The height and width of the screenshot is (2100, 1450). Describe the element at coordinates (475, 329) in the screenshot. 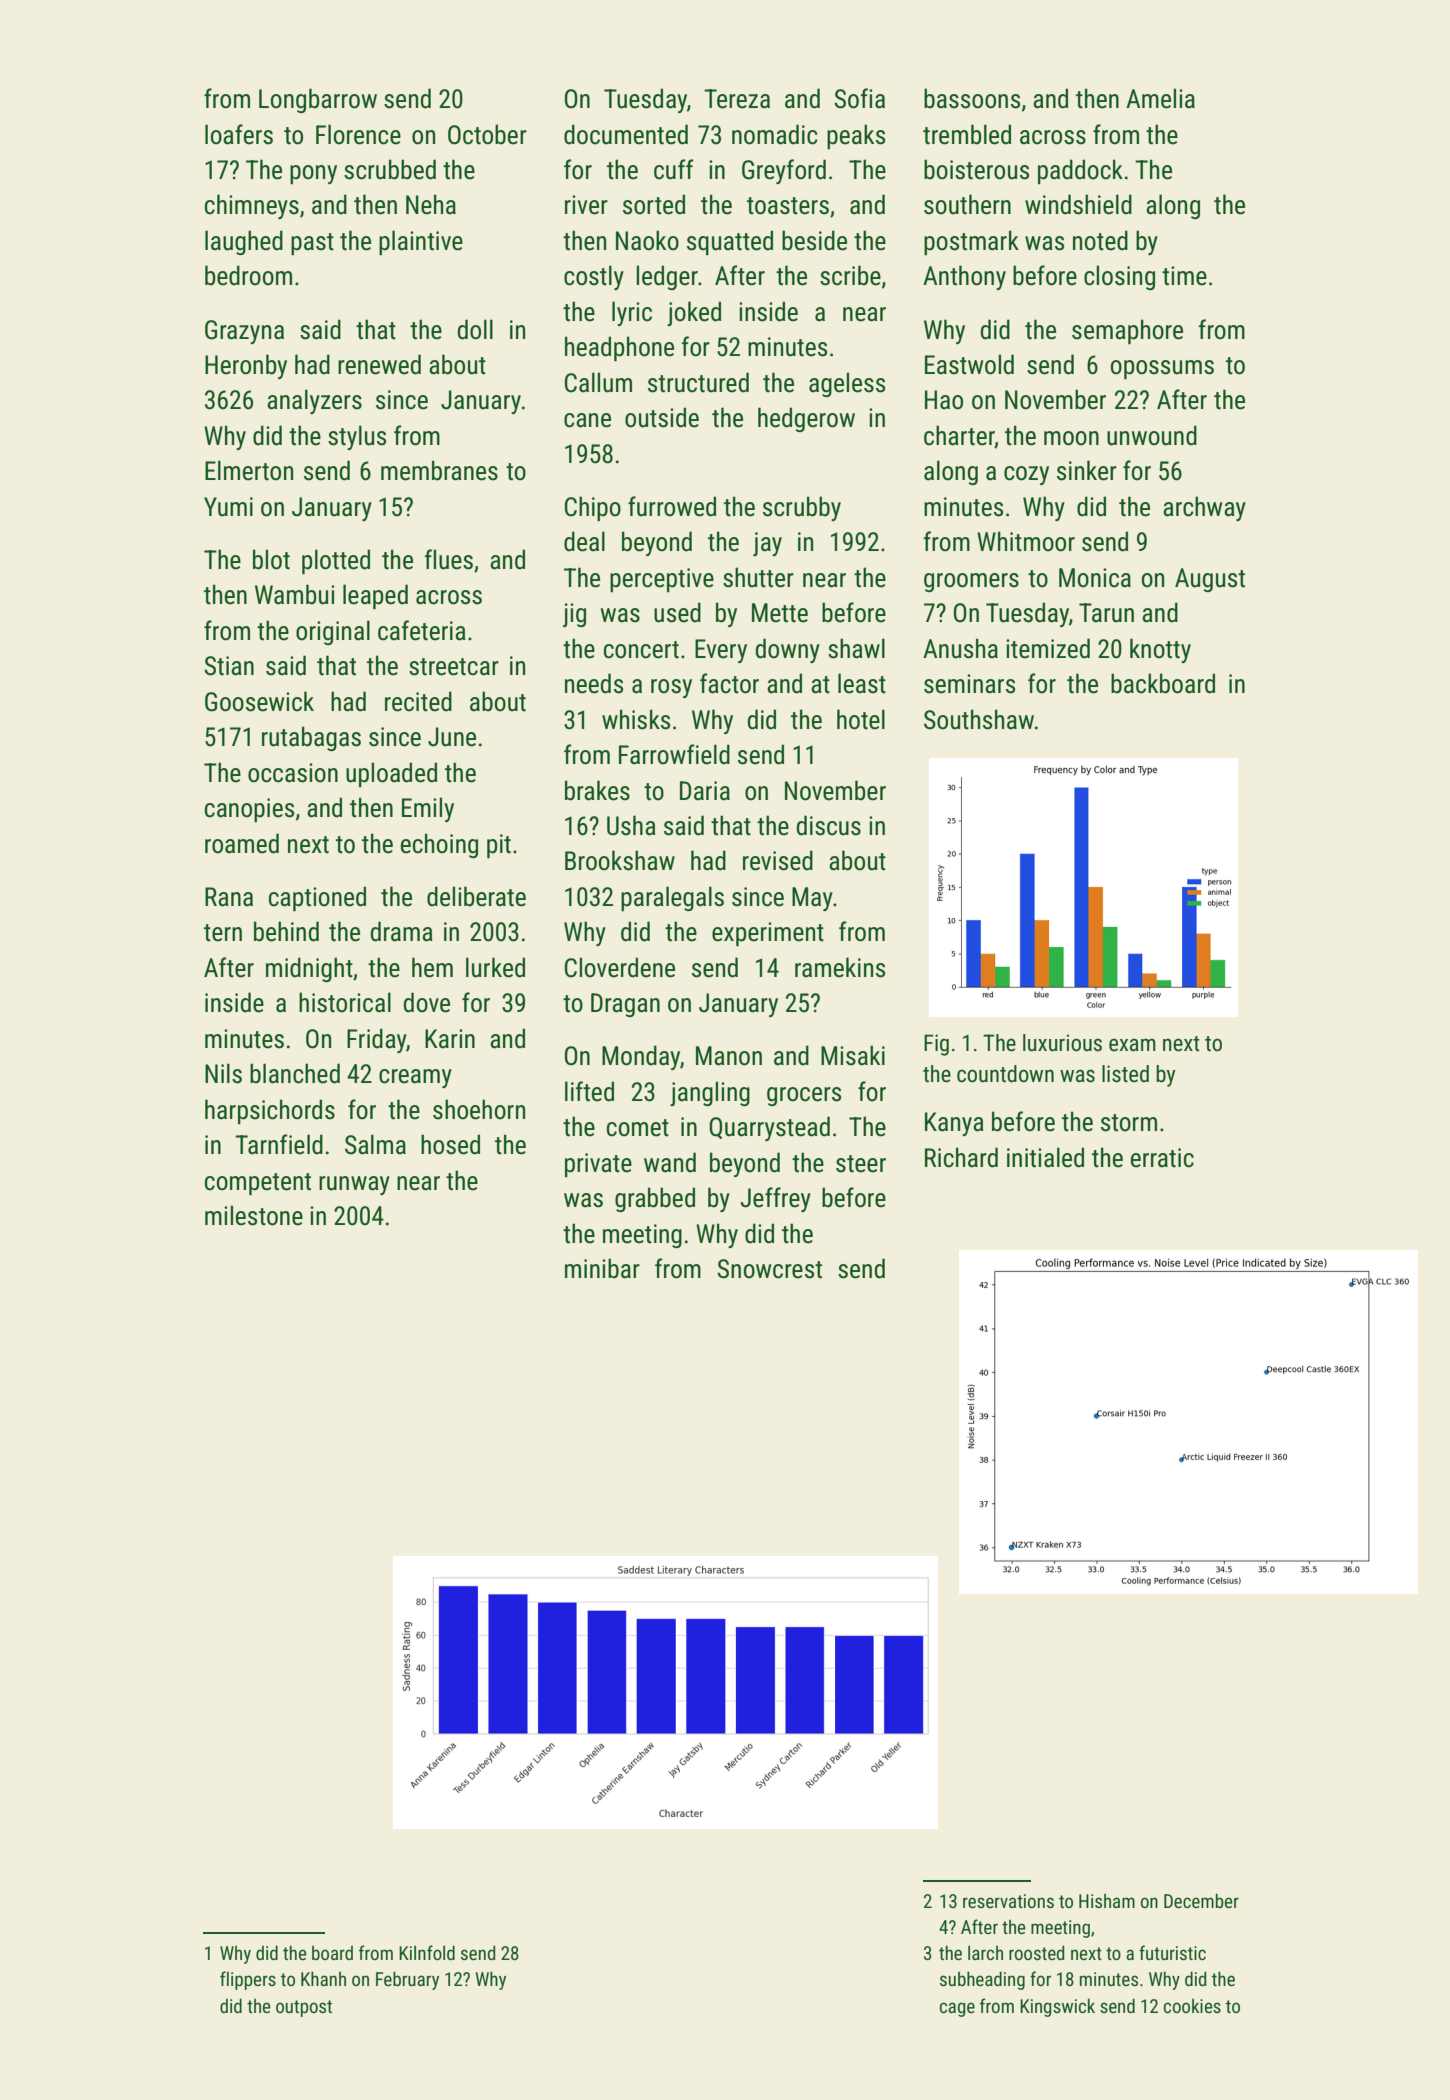

I see `doll` at that location.
